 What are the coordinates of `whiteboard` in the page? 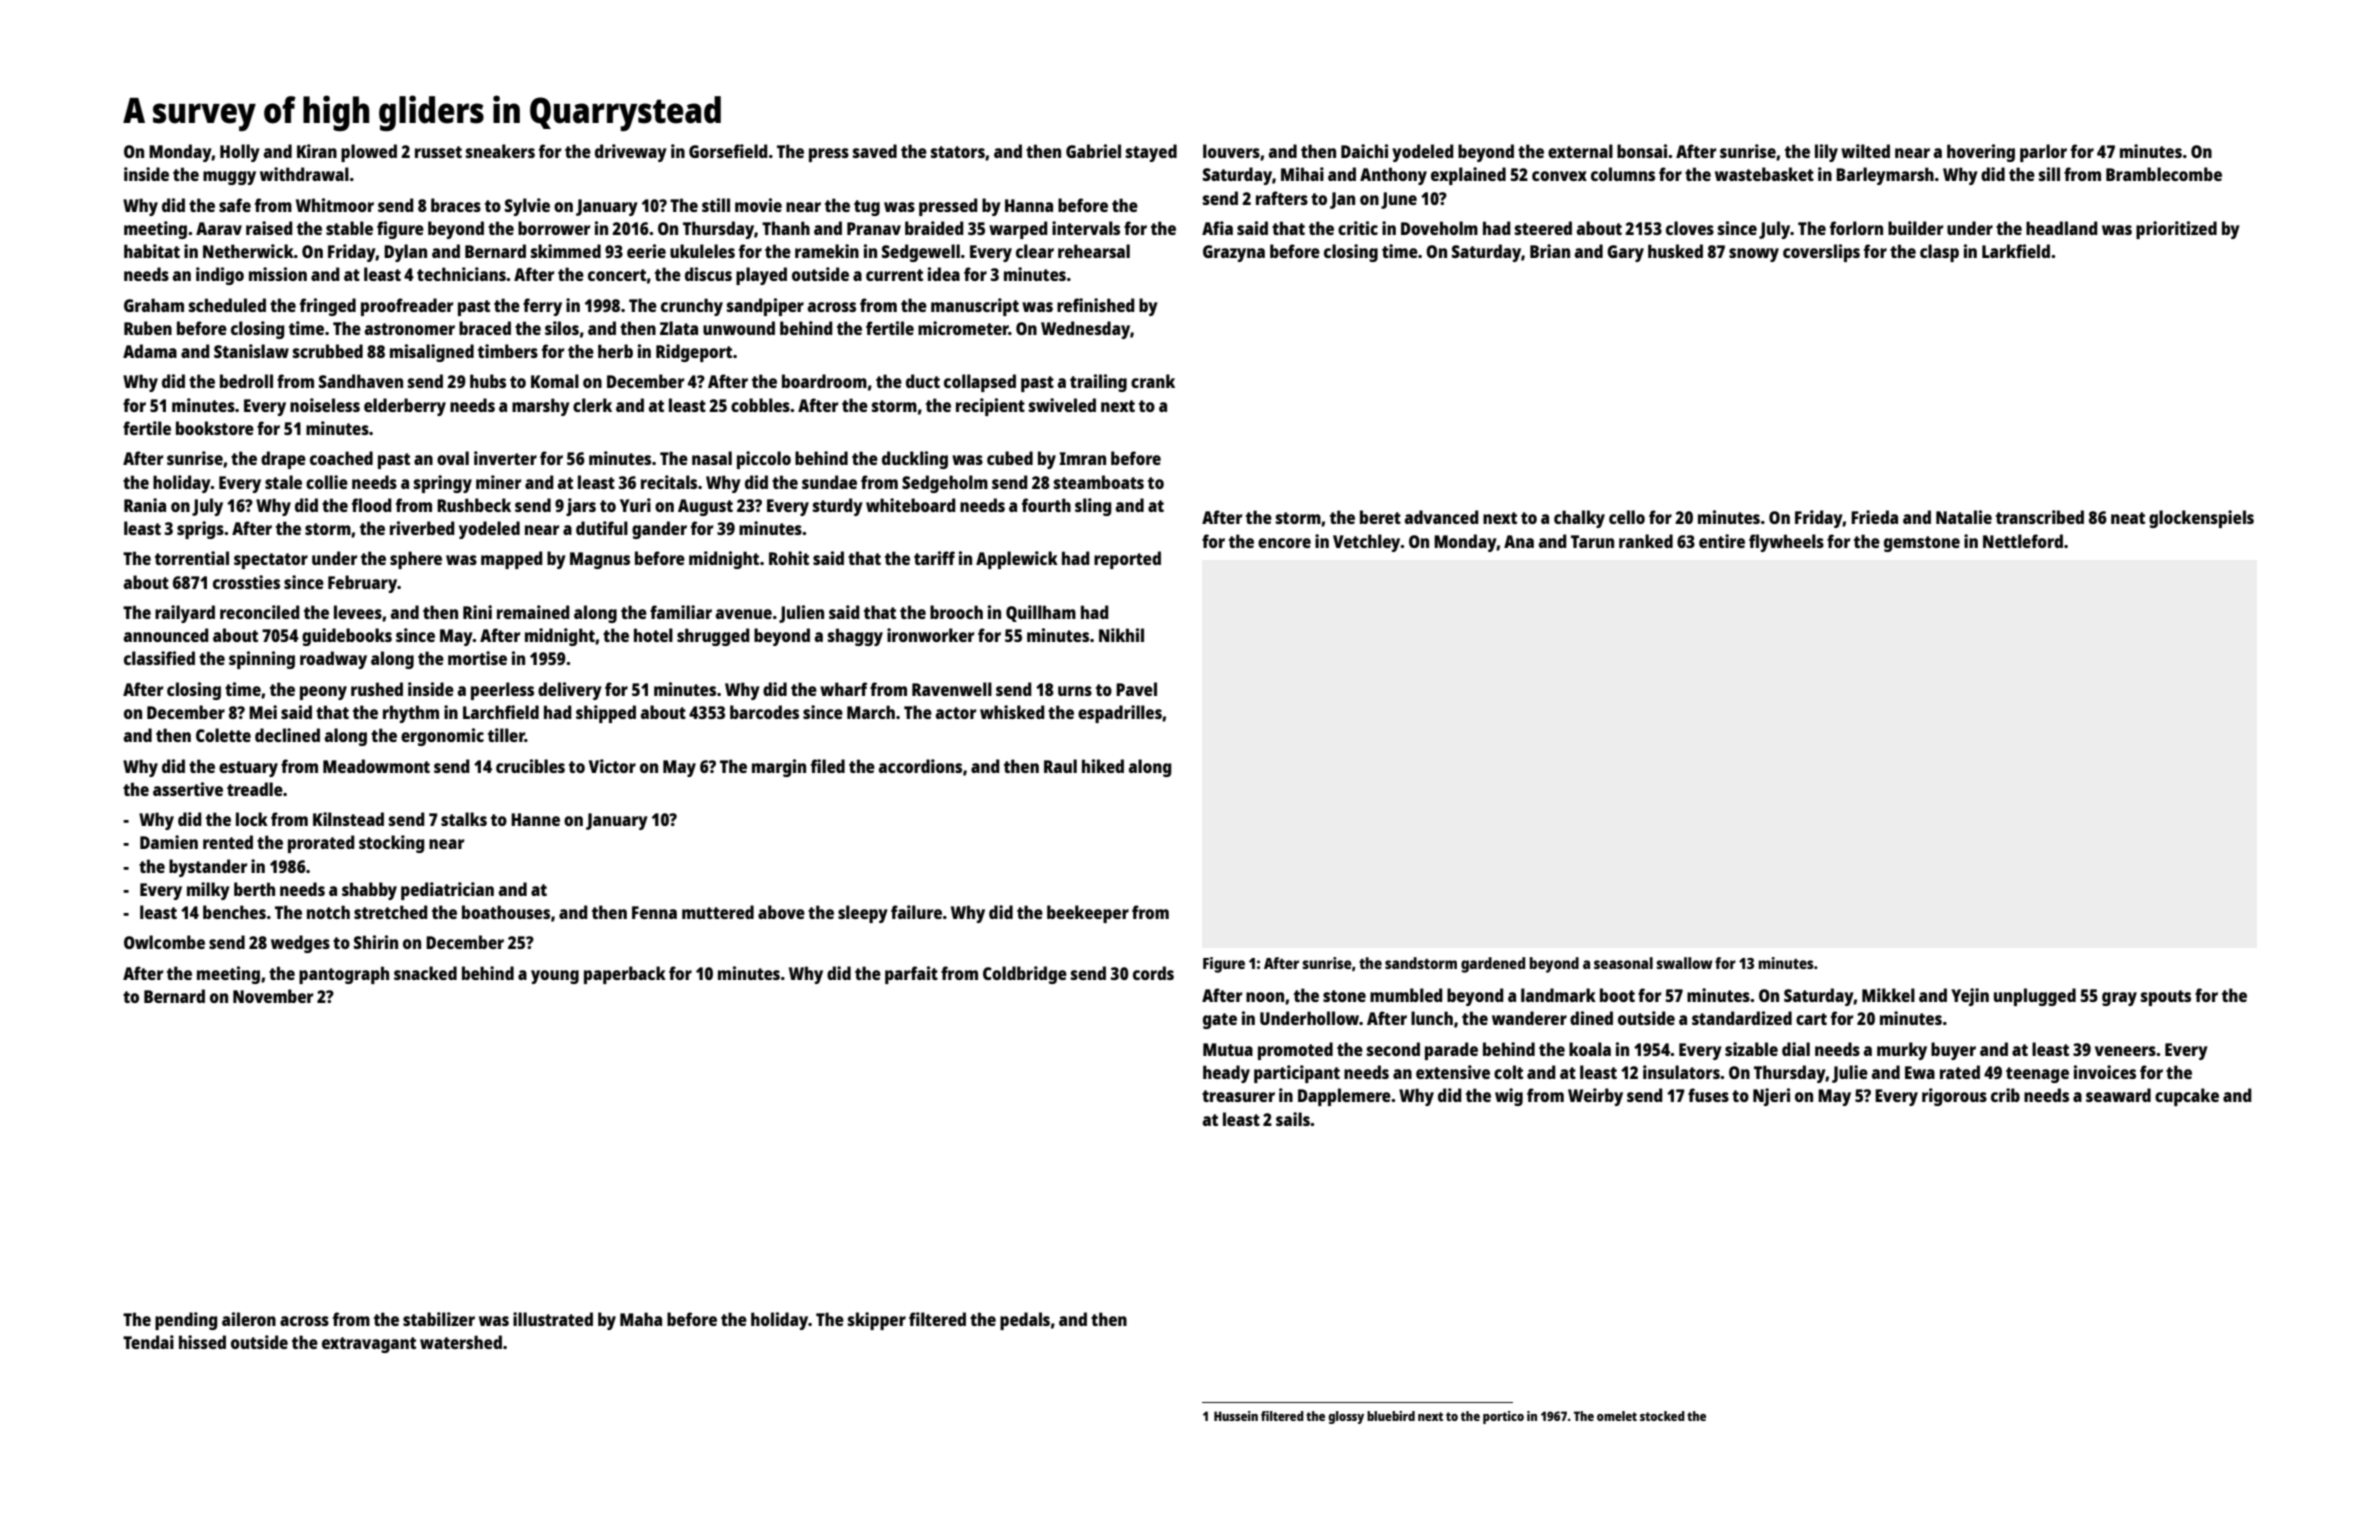 It's located at (911, 505).
